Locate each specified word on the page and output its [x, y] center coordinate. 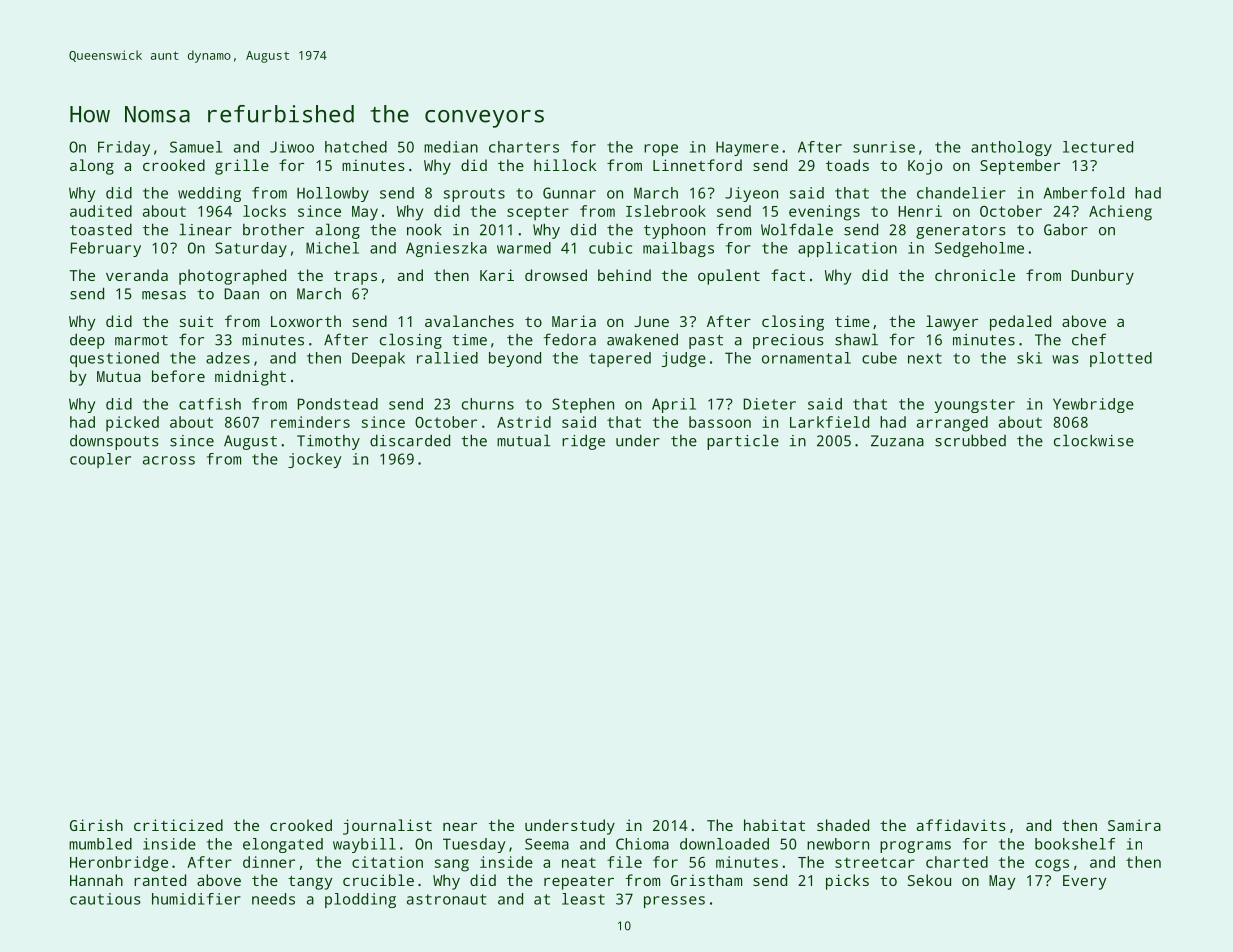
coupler [100, 460]
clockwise [1094, 440]
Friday [124, 148]
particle [743, 442]
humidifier [196, 899]
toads [847, 165]
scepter [538, 213]
